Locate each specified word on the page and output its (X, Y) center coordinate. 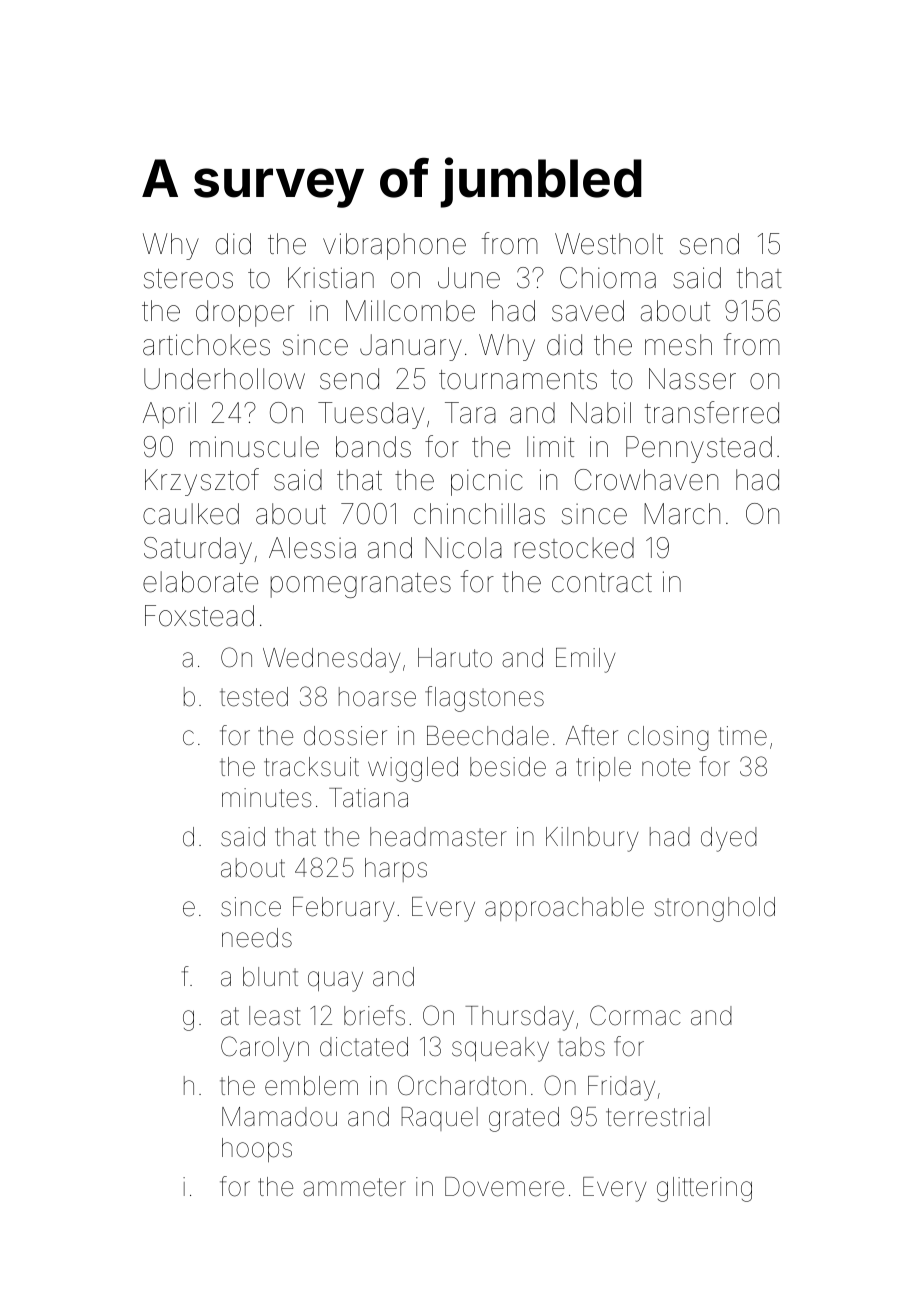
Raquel (439, 1119)
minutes (267, 798)
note (666, 767)
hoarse (377, 697)
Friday (621, 1088)
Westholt (609, 244)
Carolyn (265, 1049)
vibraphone (394, 246)
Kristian (331, 278)
